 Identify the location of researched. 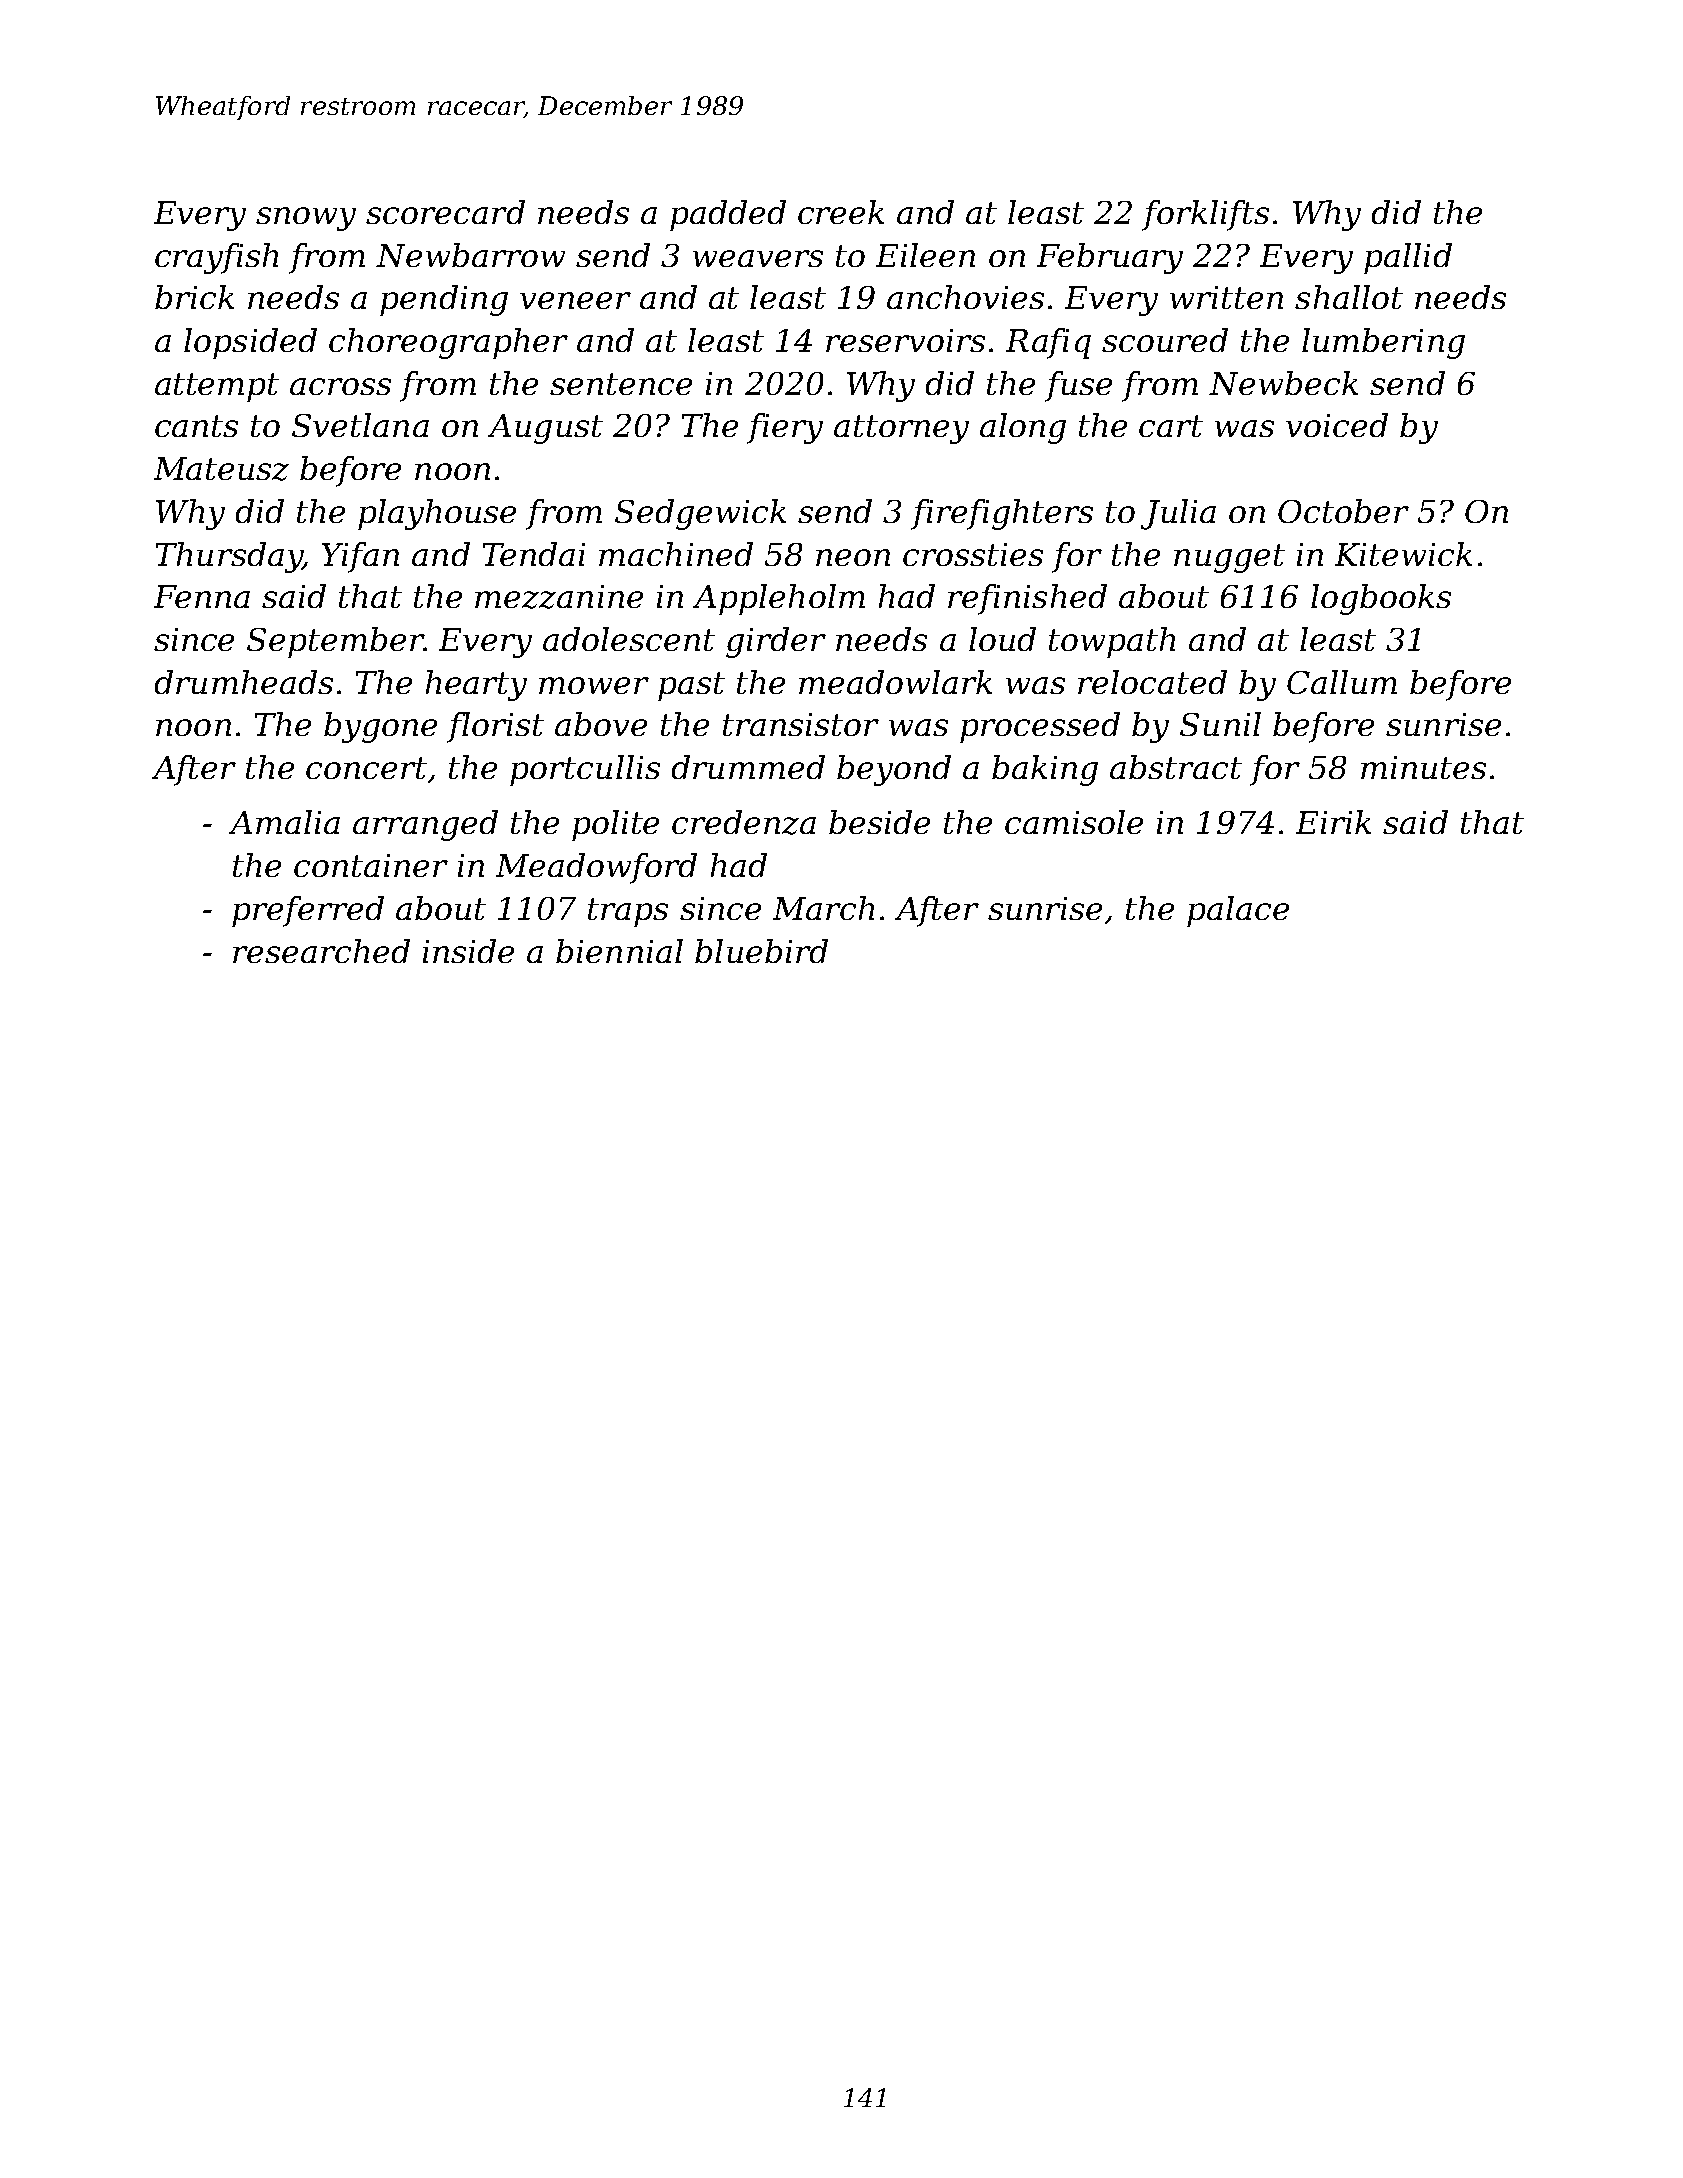
(321, 951).
